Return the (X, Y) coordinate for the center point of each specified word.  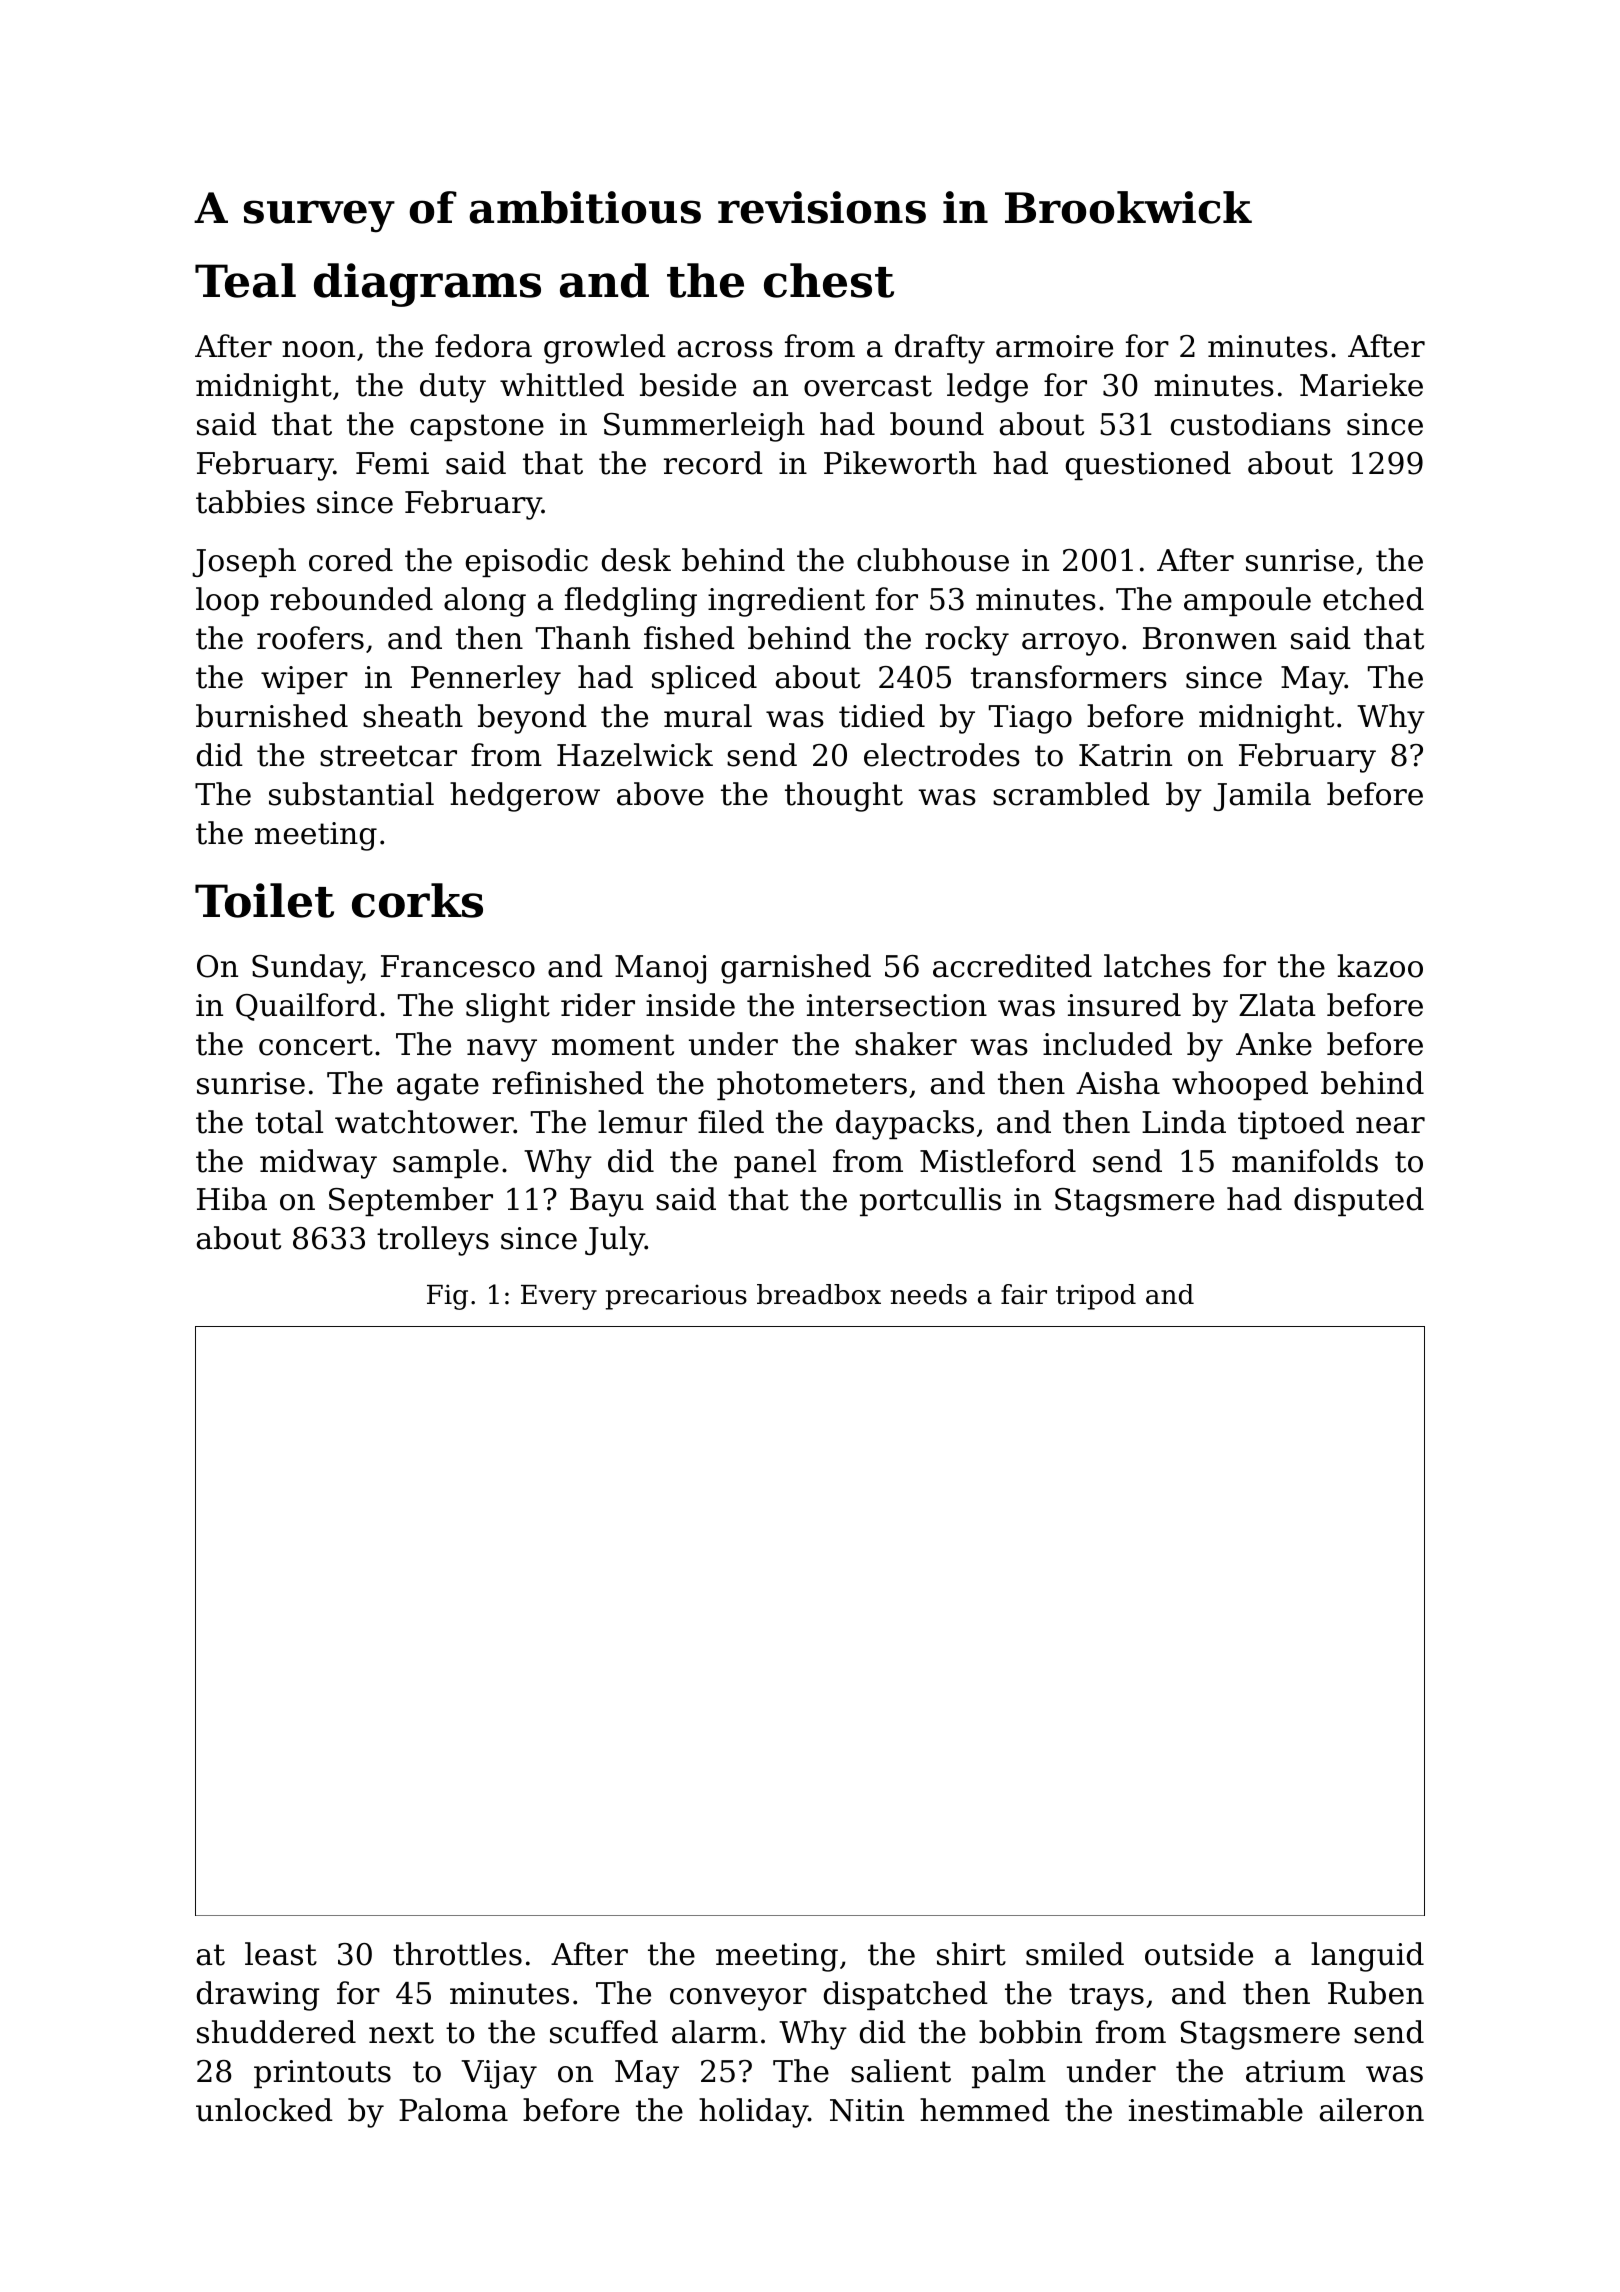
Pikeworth (900, 463)
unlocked (264, 2110)
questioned (1148, 465)
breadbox (819, 1294)
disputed (1359, 1201)
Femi (392, 463)
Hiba (232, 1199)
